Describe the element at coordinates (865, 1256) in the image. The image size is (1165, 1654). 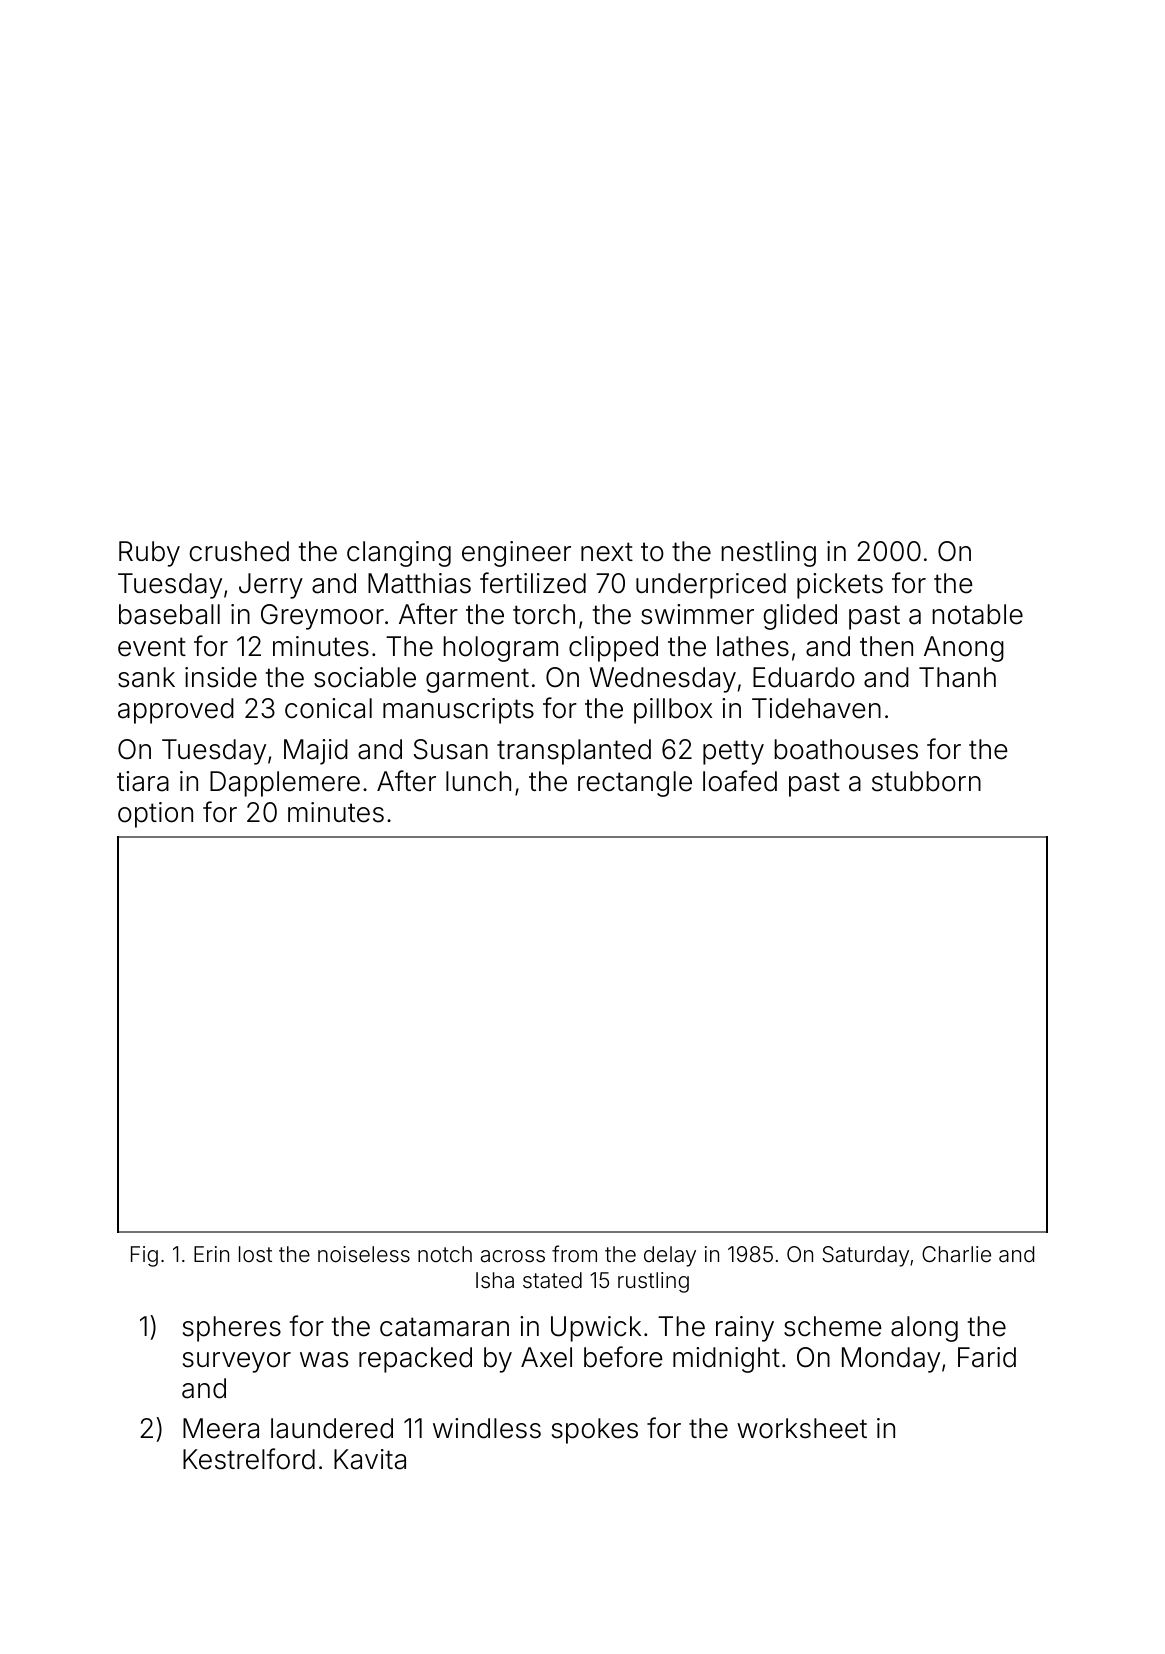
I see `Saturday` at that location.
